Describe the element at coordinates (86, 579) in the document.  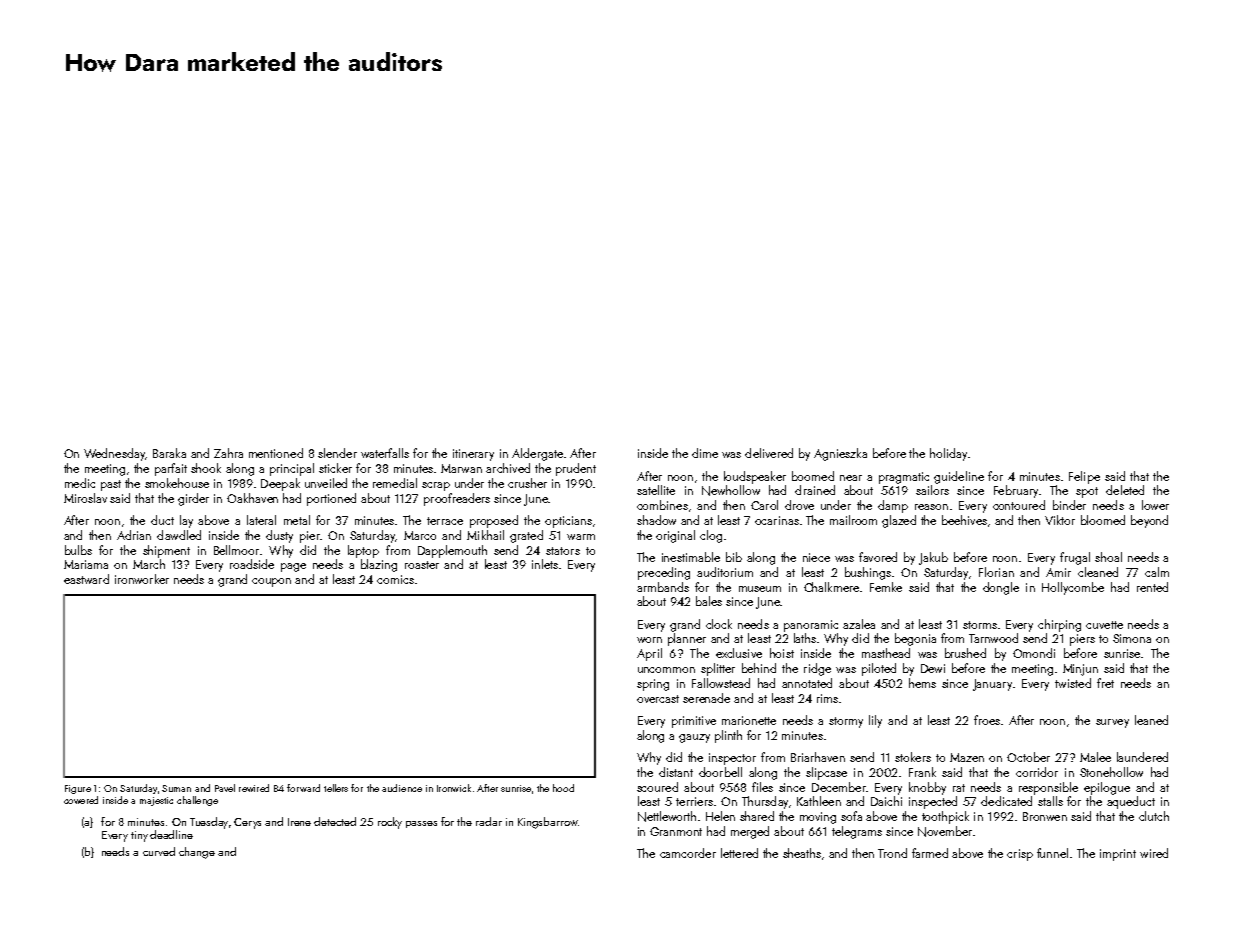
I see `eastward` at that location.
